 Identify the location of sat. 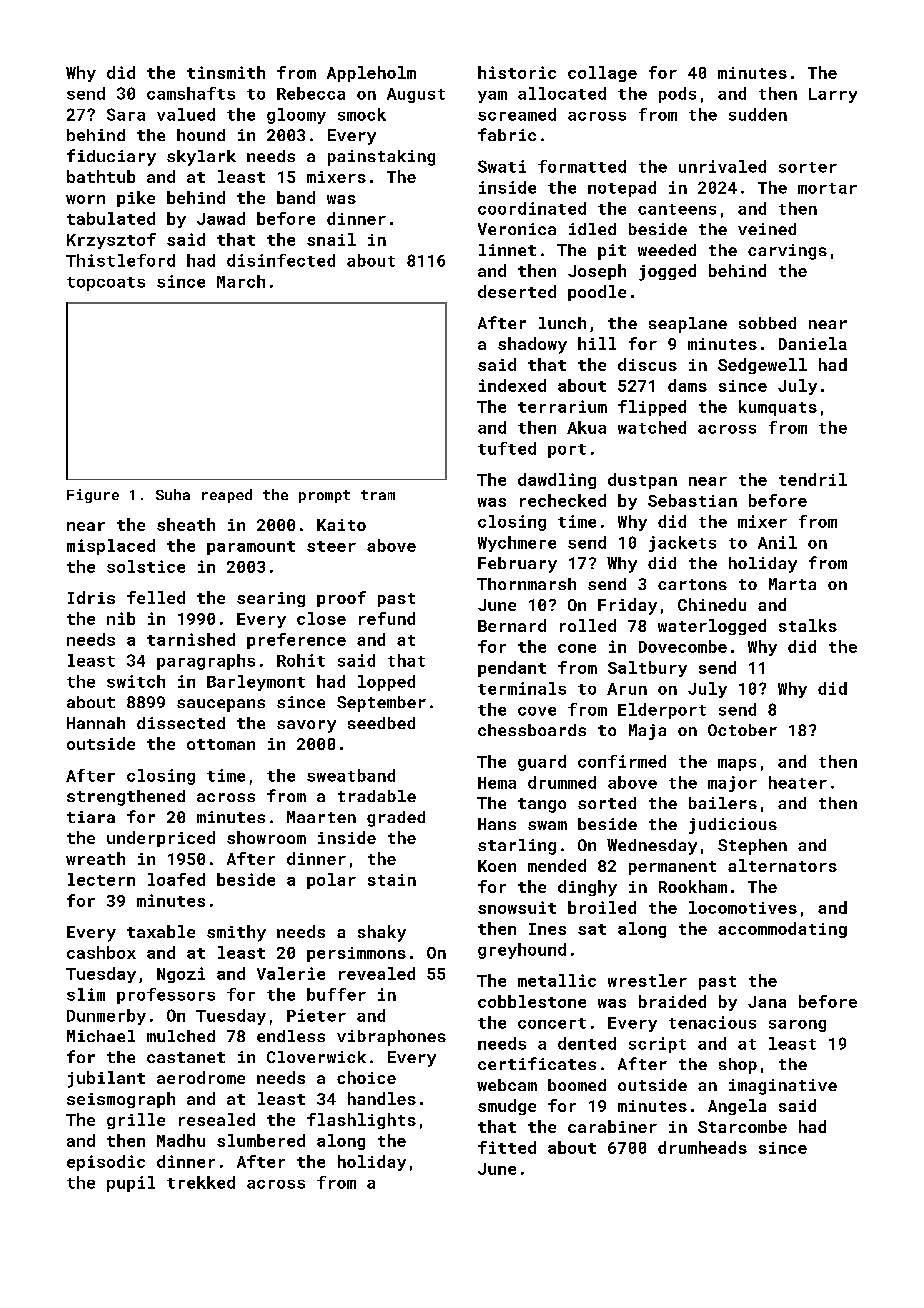
(592, 929).
